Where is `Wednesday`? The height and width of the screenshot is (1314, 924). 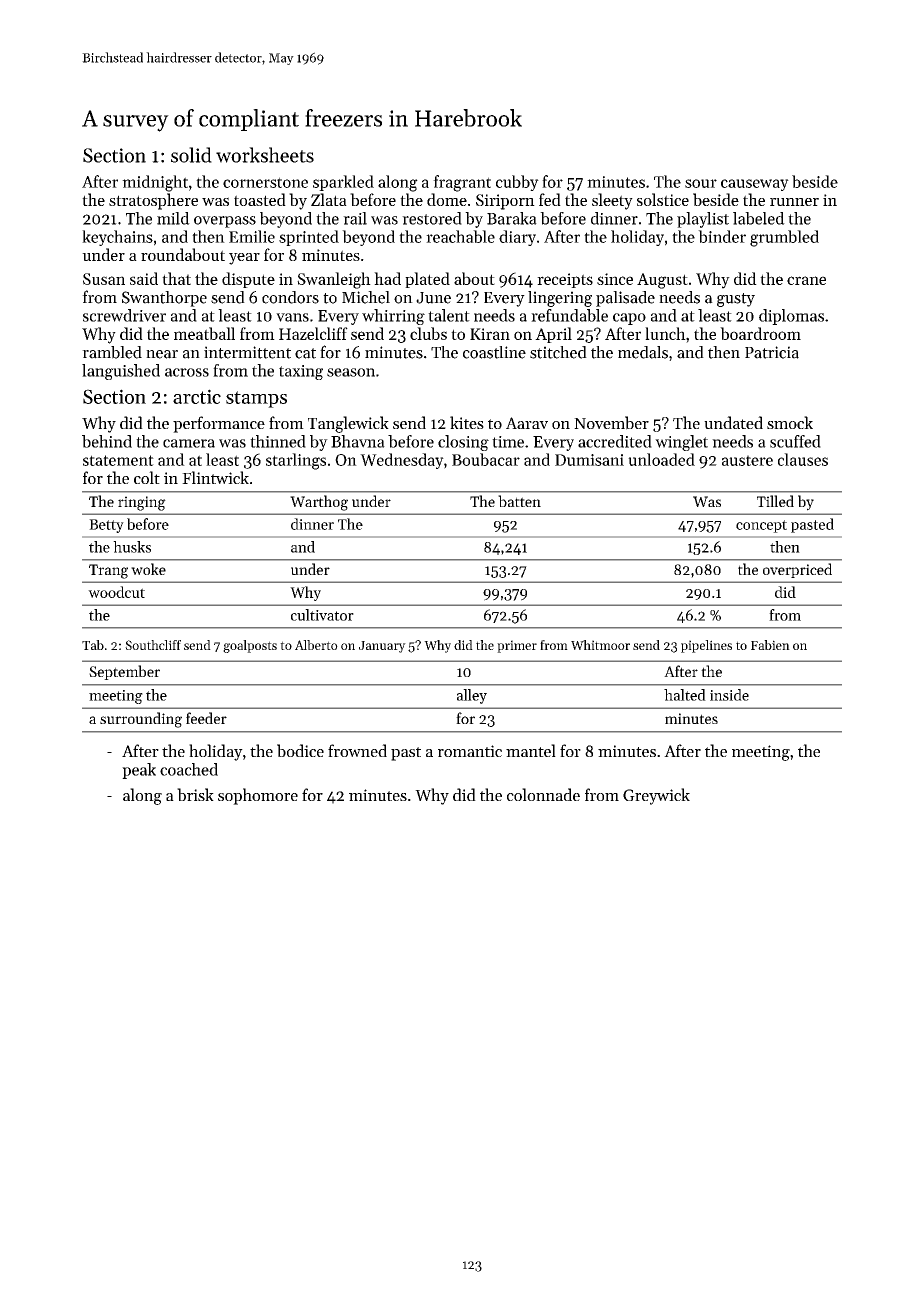
Wednesday is located at coordinates (402, 461).
